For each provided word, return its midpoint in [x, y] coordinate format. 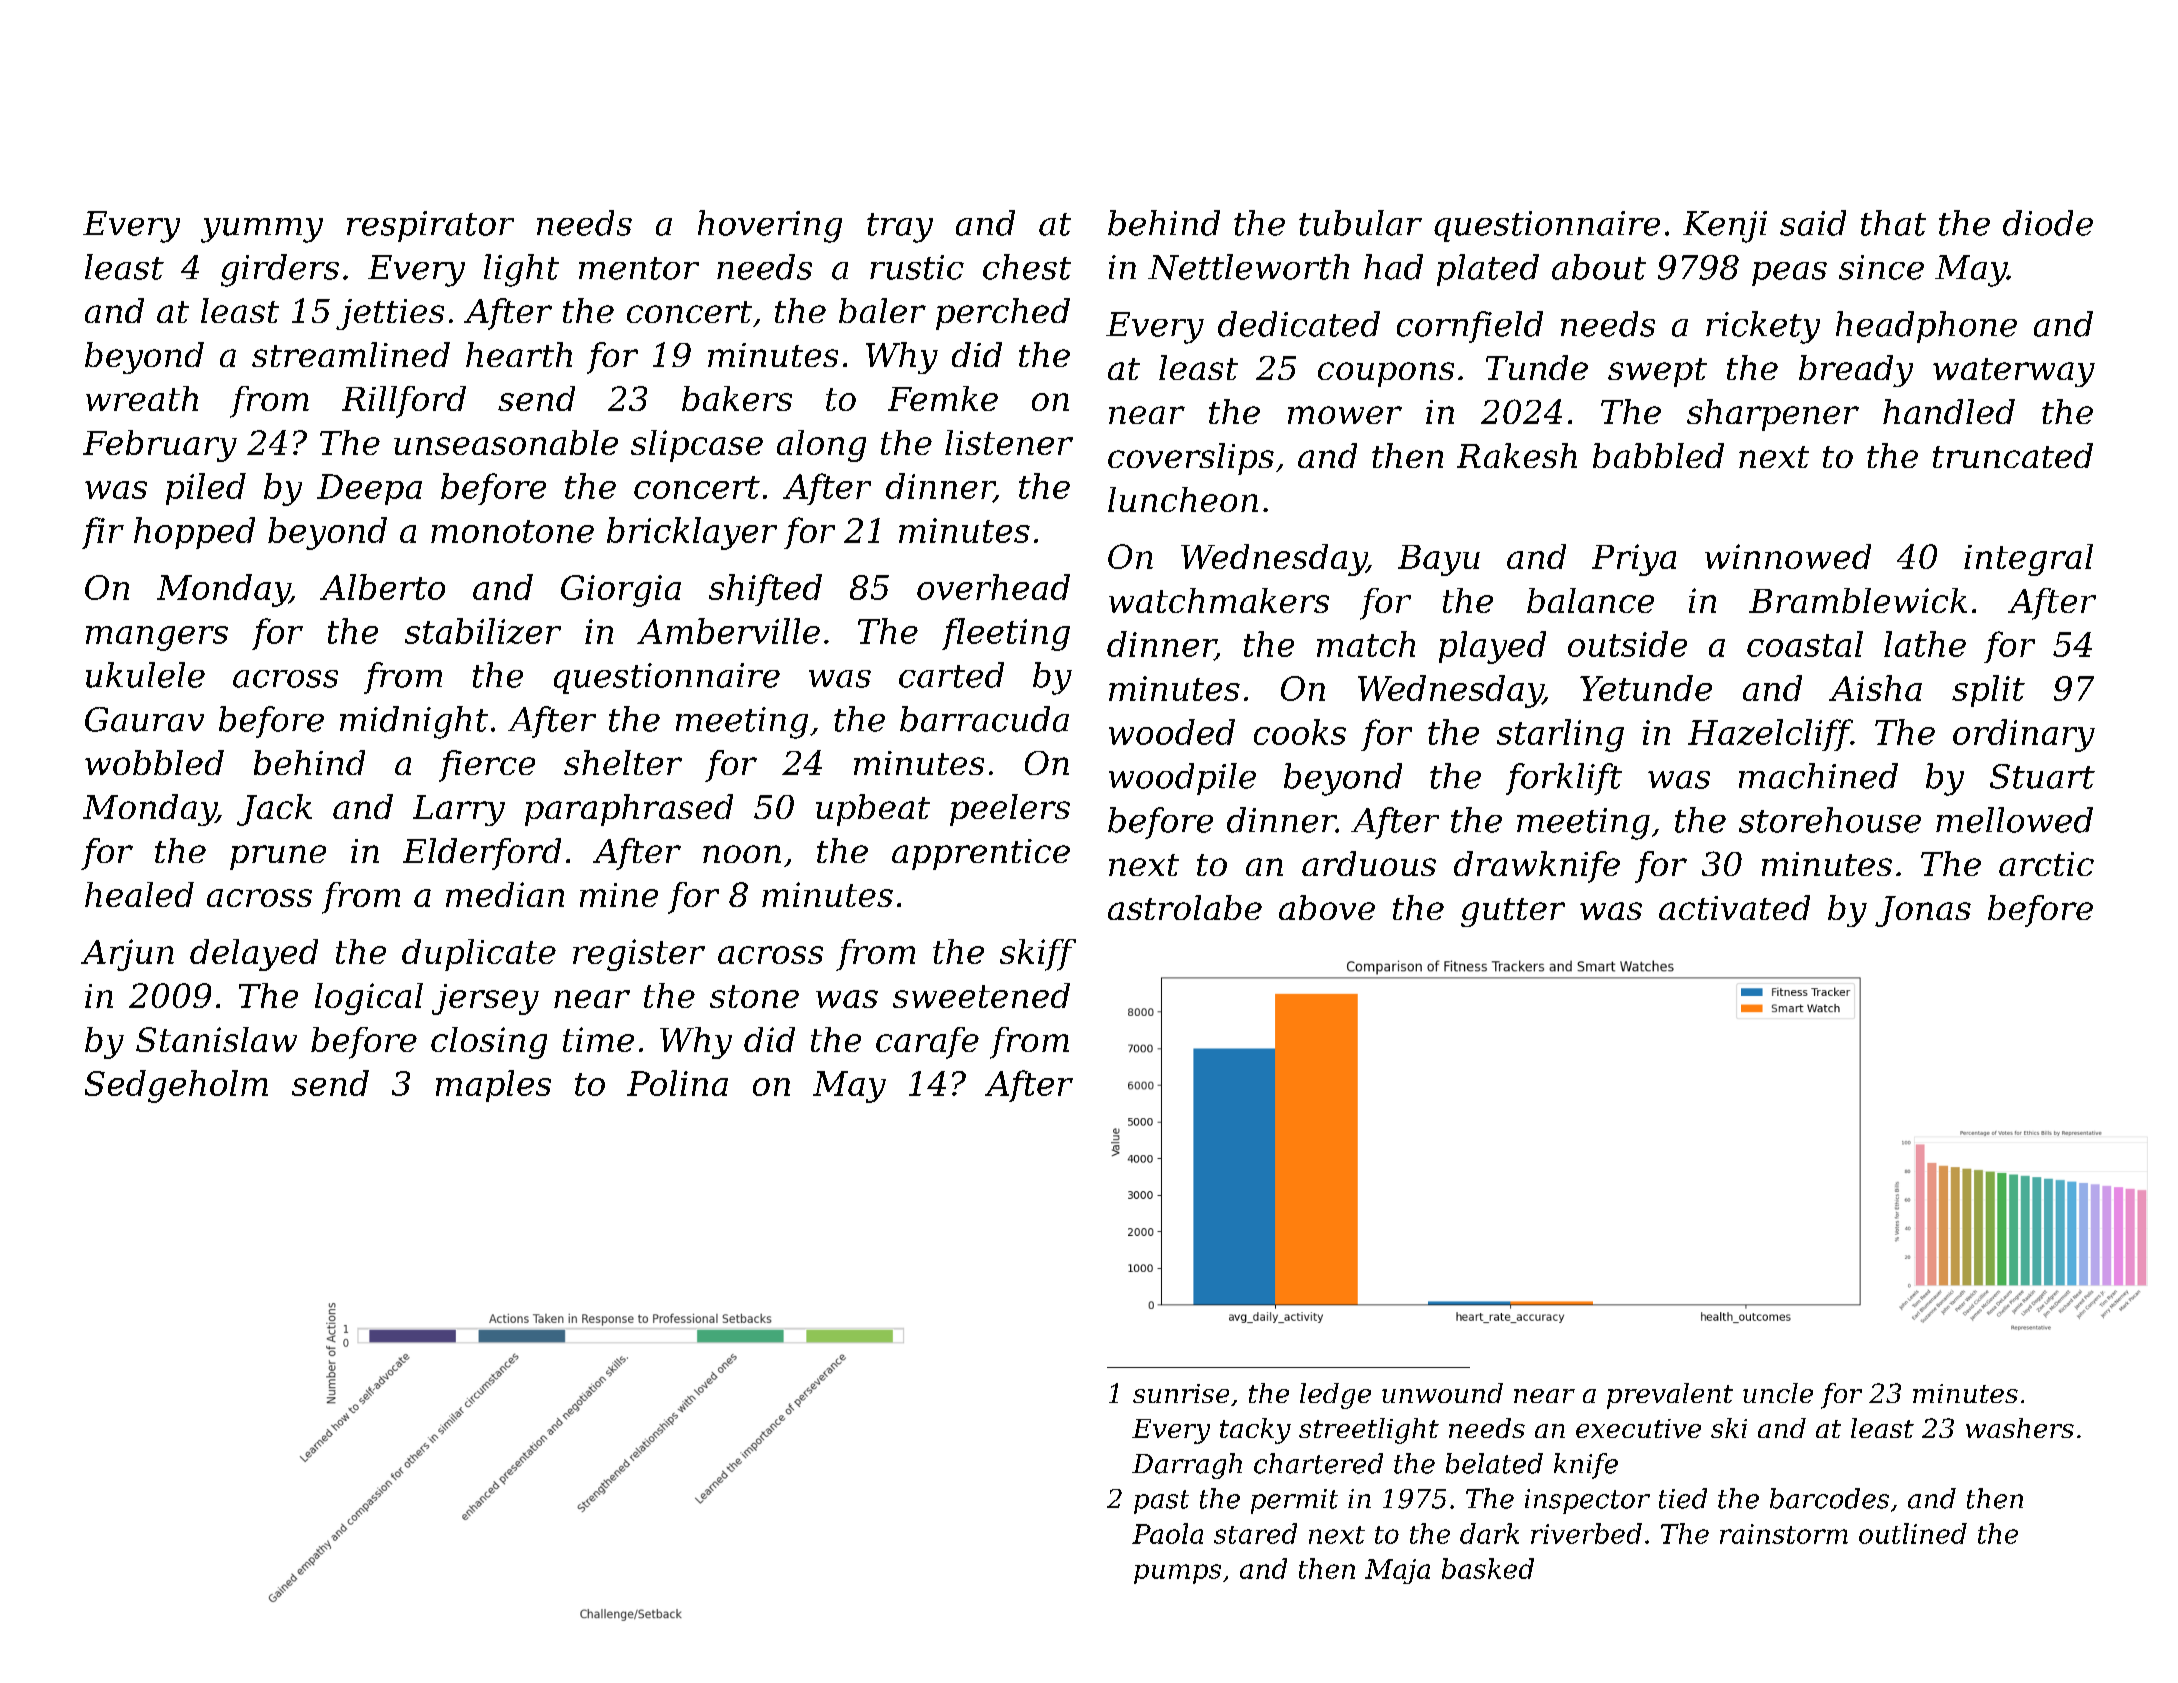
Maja [1397, 1571]
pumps [1177, 1574]
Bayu [1439, 560]
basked [1488, 1568]
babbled [1658, 455]
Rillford [404, 402]
